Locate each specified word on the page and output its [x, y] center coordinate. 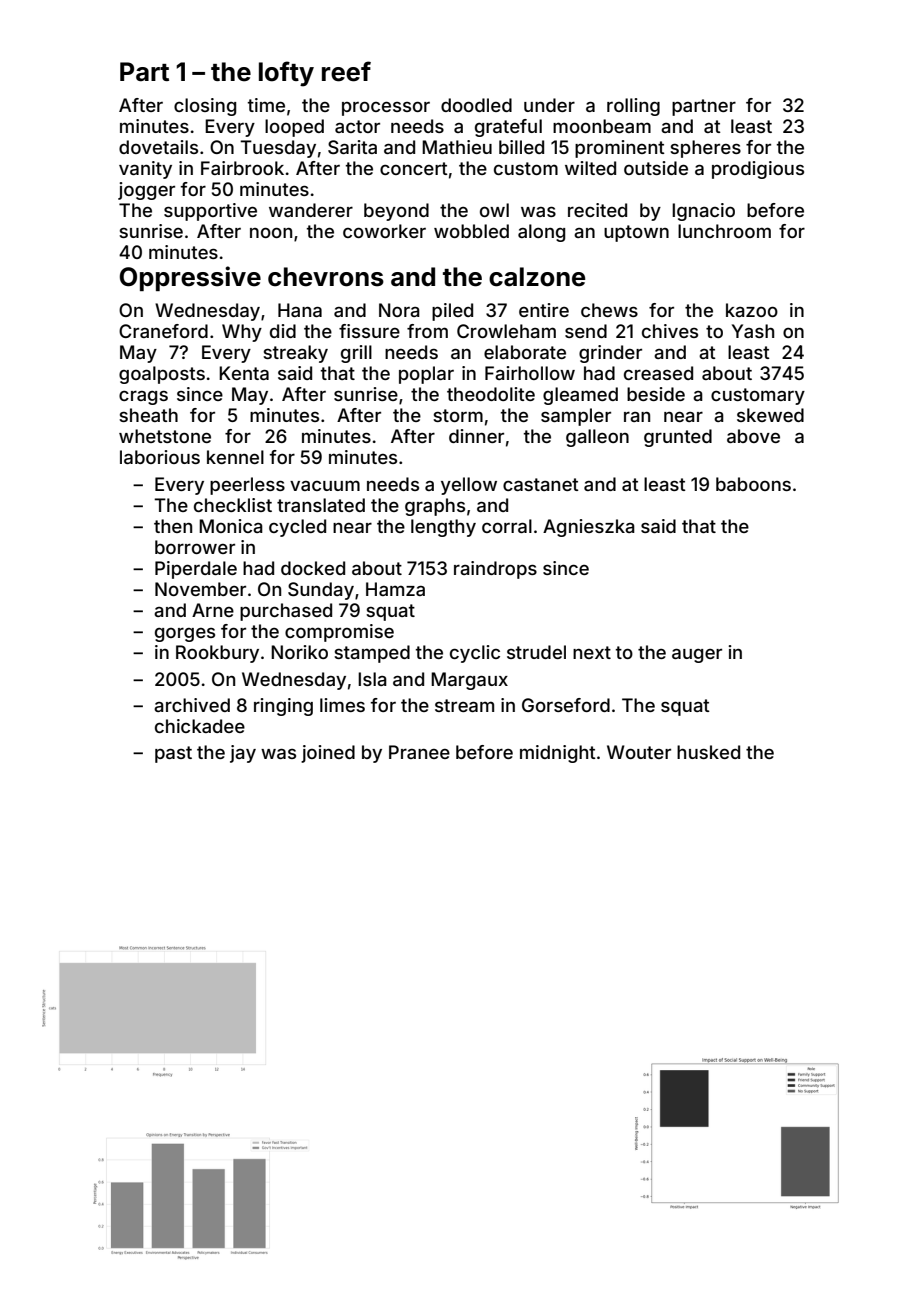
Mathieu [457, 147]
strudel [536, 652]
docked [313, 568]
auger [697, 656]
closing [205, 107]
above [753, 436]
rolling [633, 107]
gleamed [580, 396]
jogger [146, 191]
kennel [235, 457]
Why [242, 333]
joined [328, 754]
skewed [770, 415]
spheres [705, 149]
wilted [590, 168]
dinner [476, 436]
